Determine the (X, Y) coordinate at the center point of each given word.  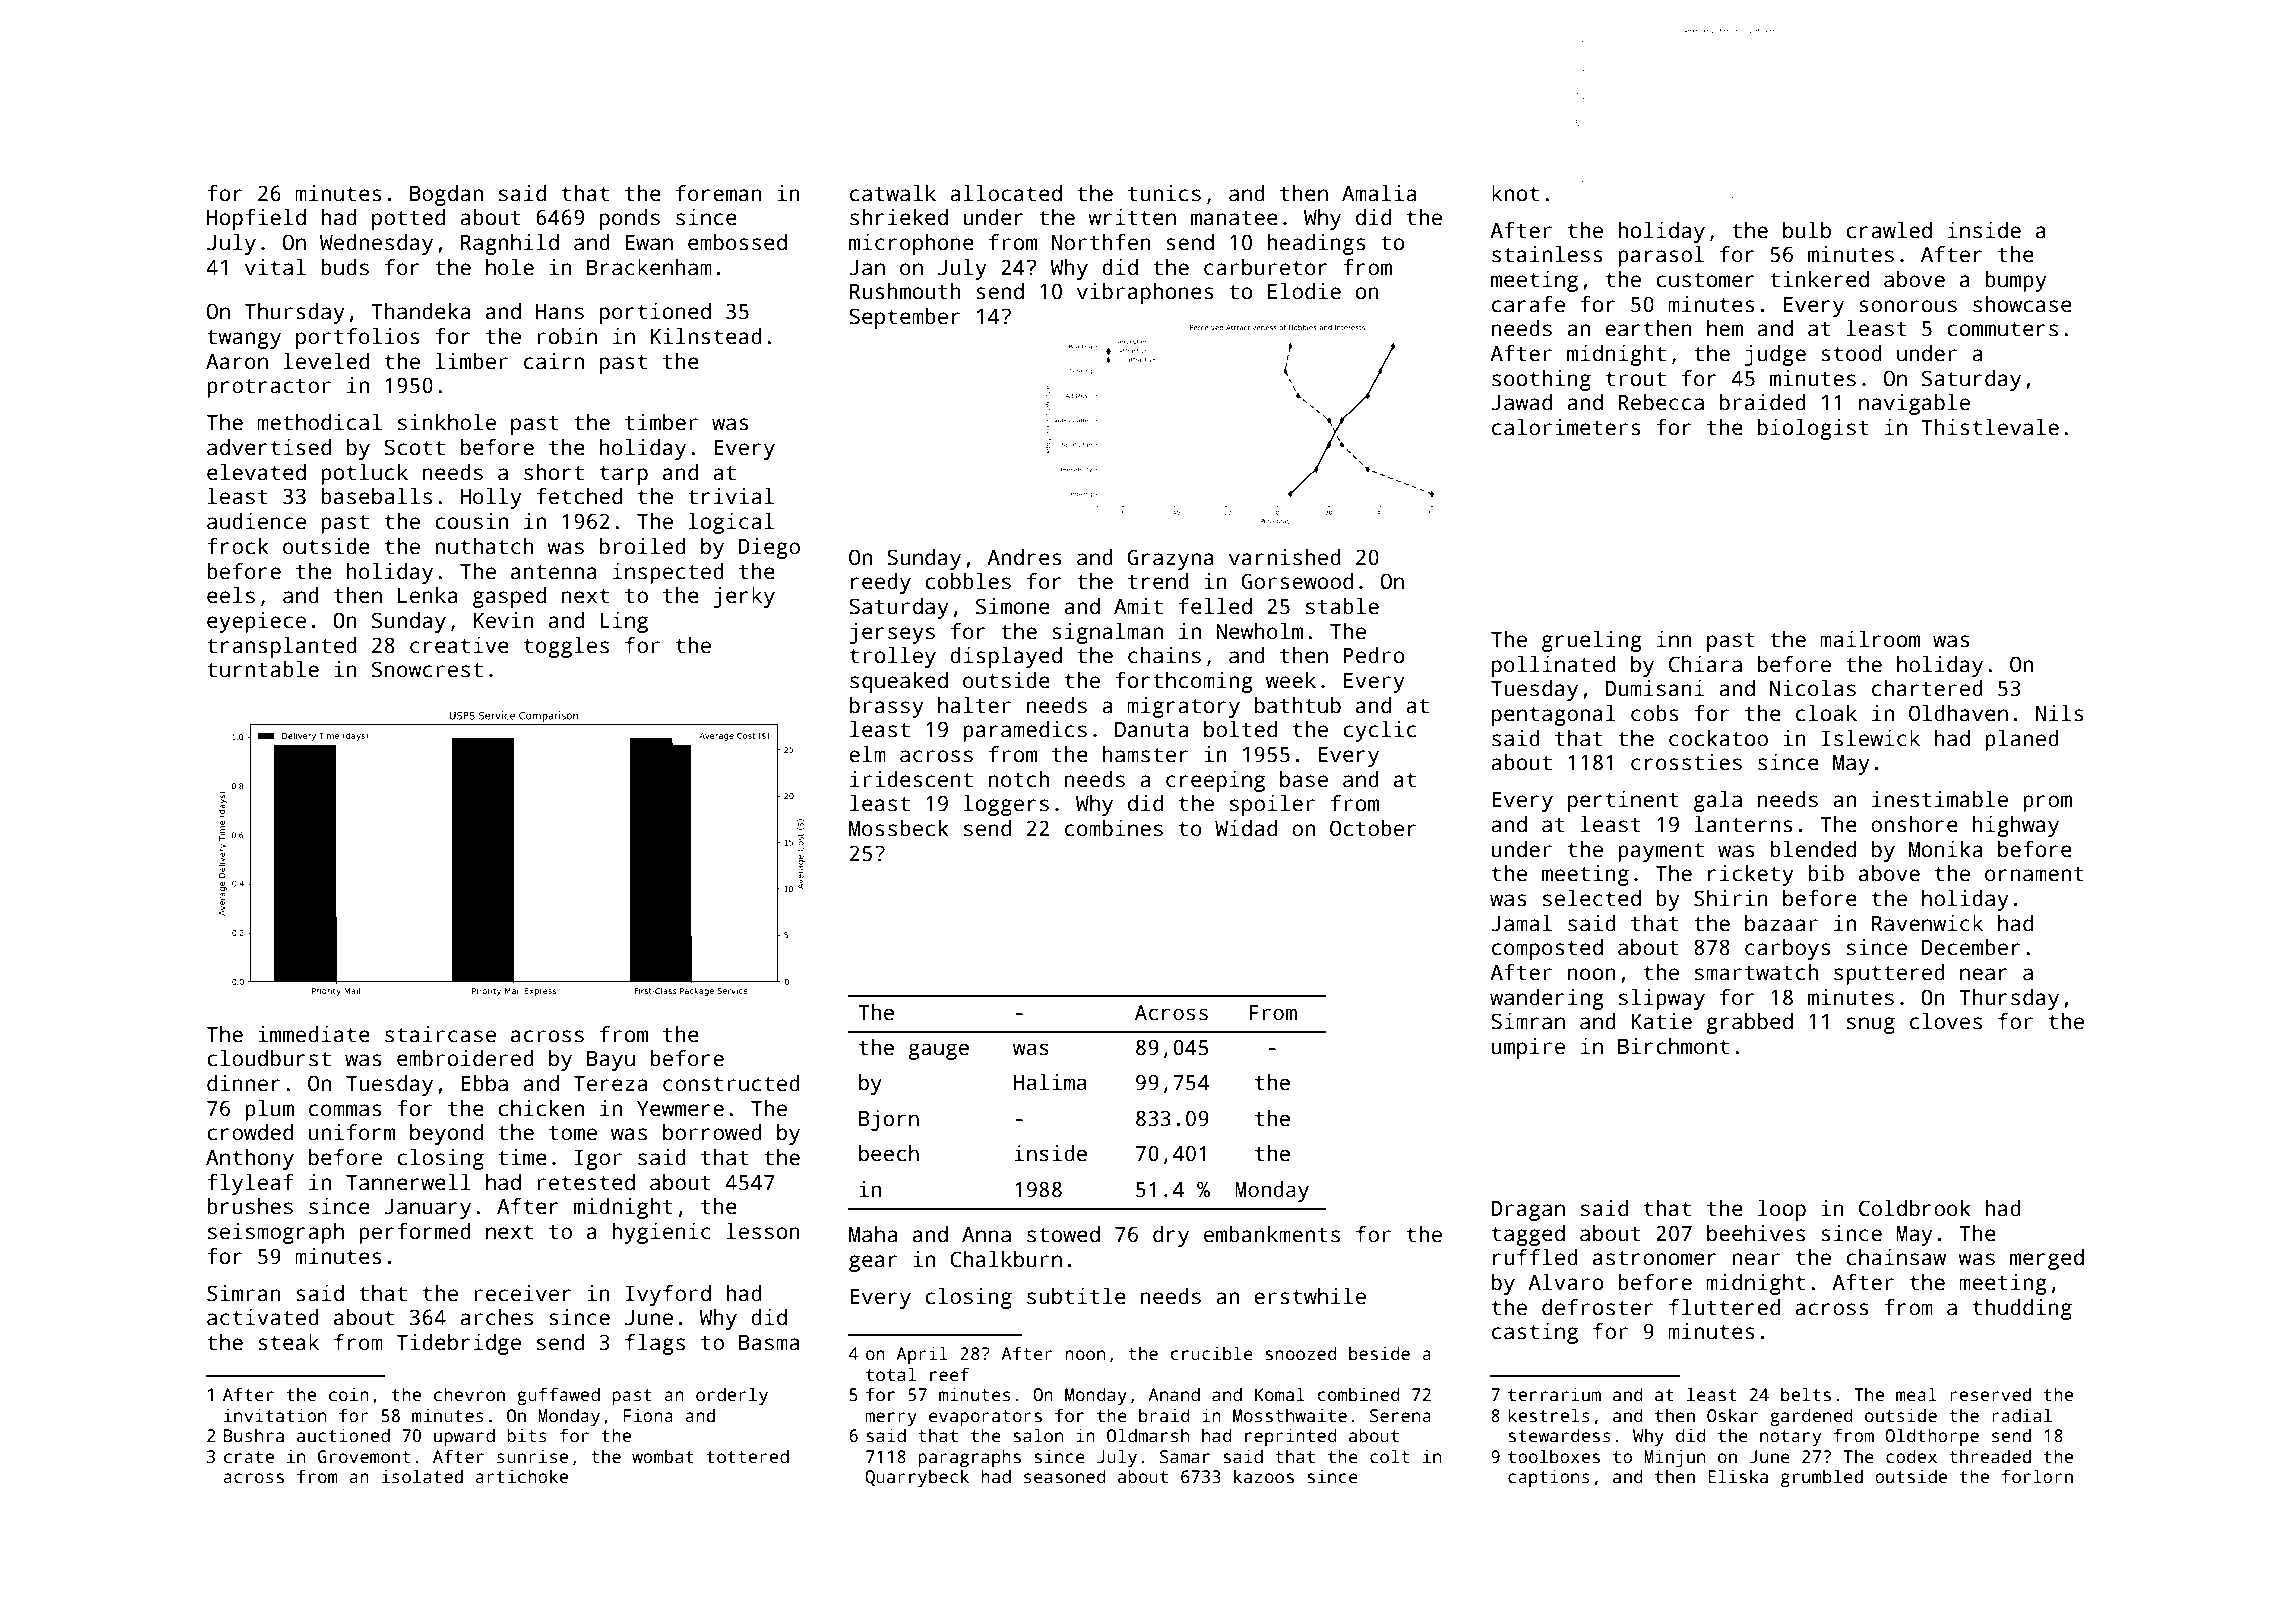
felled (1215, 606)
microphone (911, 244)
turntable (263, 669)
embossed (737, 242)
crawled (1889, 230)
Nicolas (1813, 688)
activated (263, 1317)
